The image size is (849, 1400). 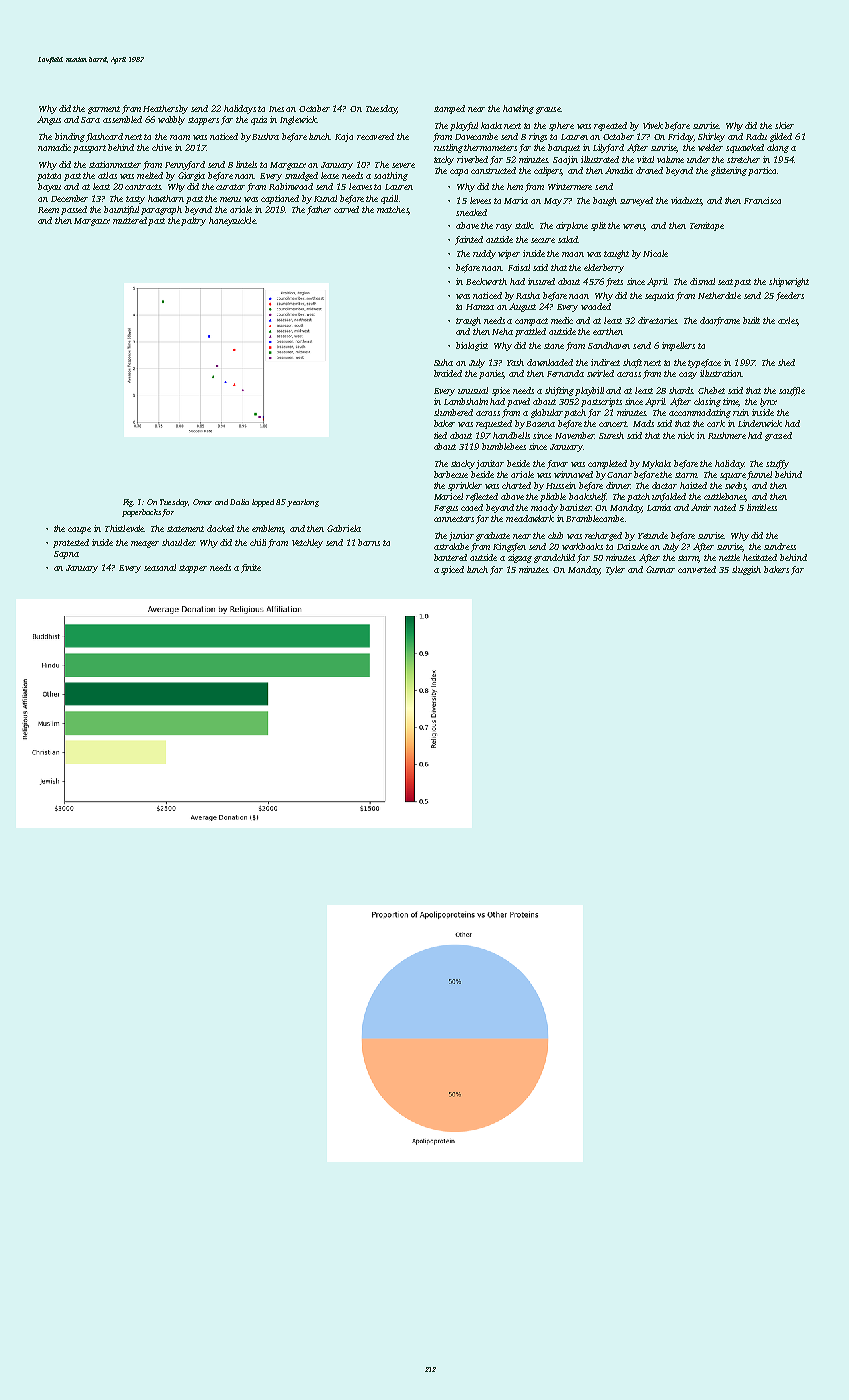 What do you see at coordinates (403, 165) in the image?
I see `severe` at bounding box center [403, 165].
